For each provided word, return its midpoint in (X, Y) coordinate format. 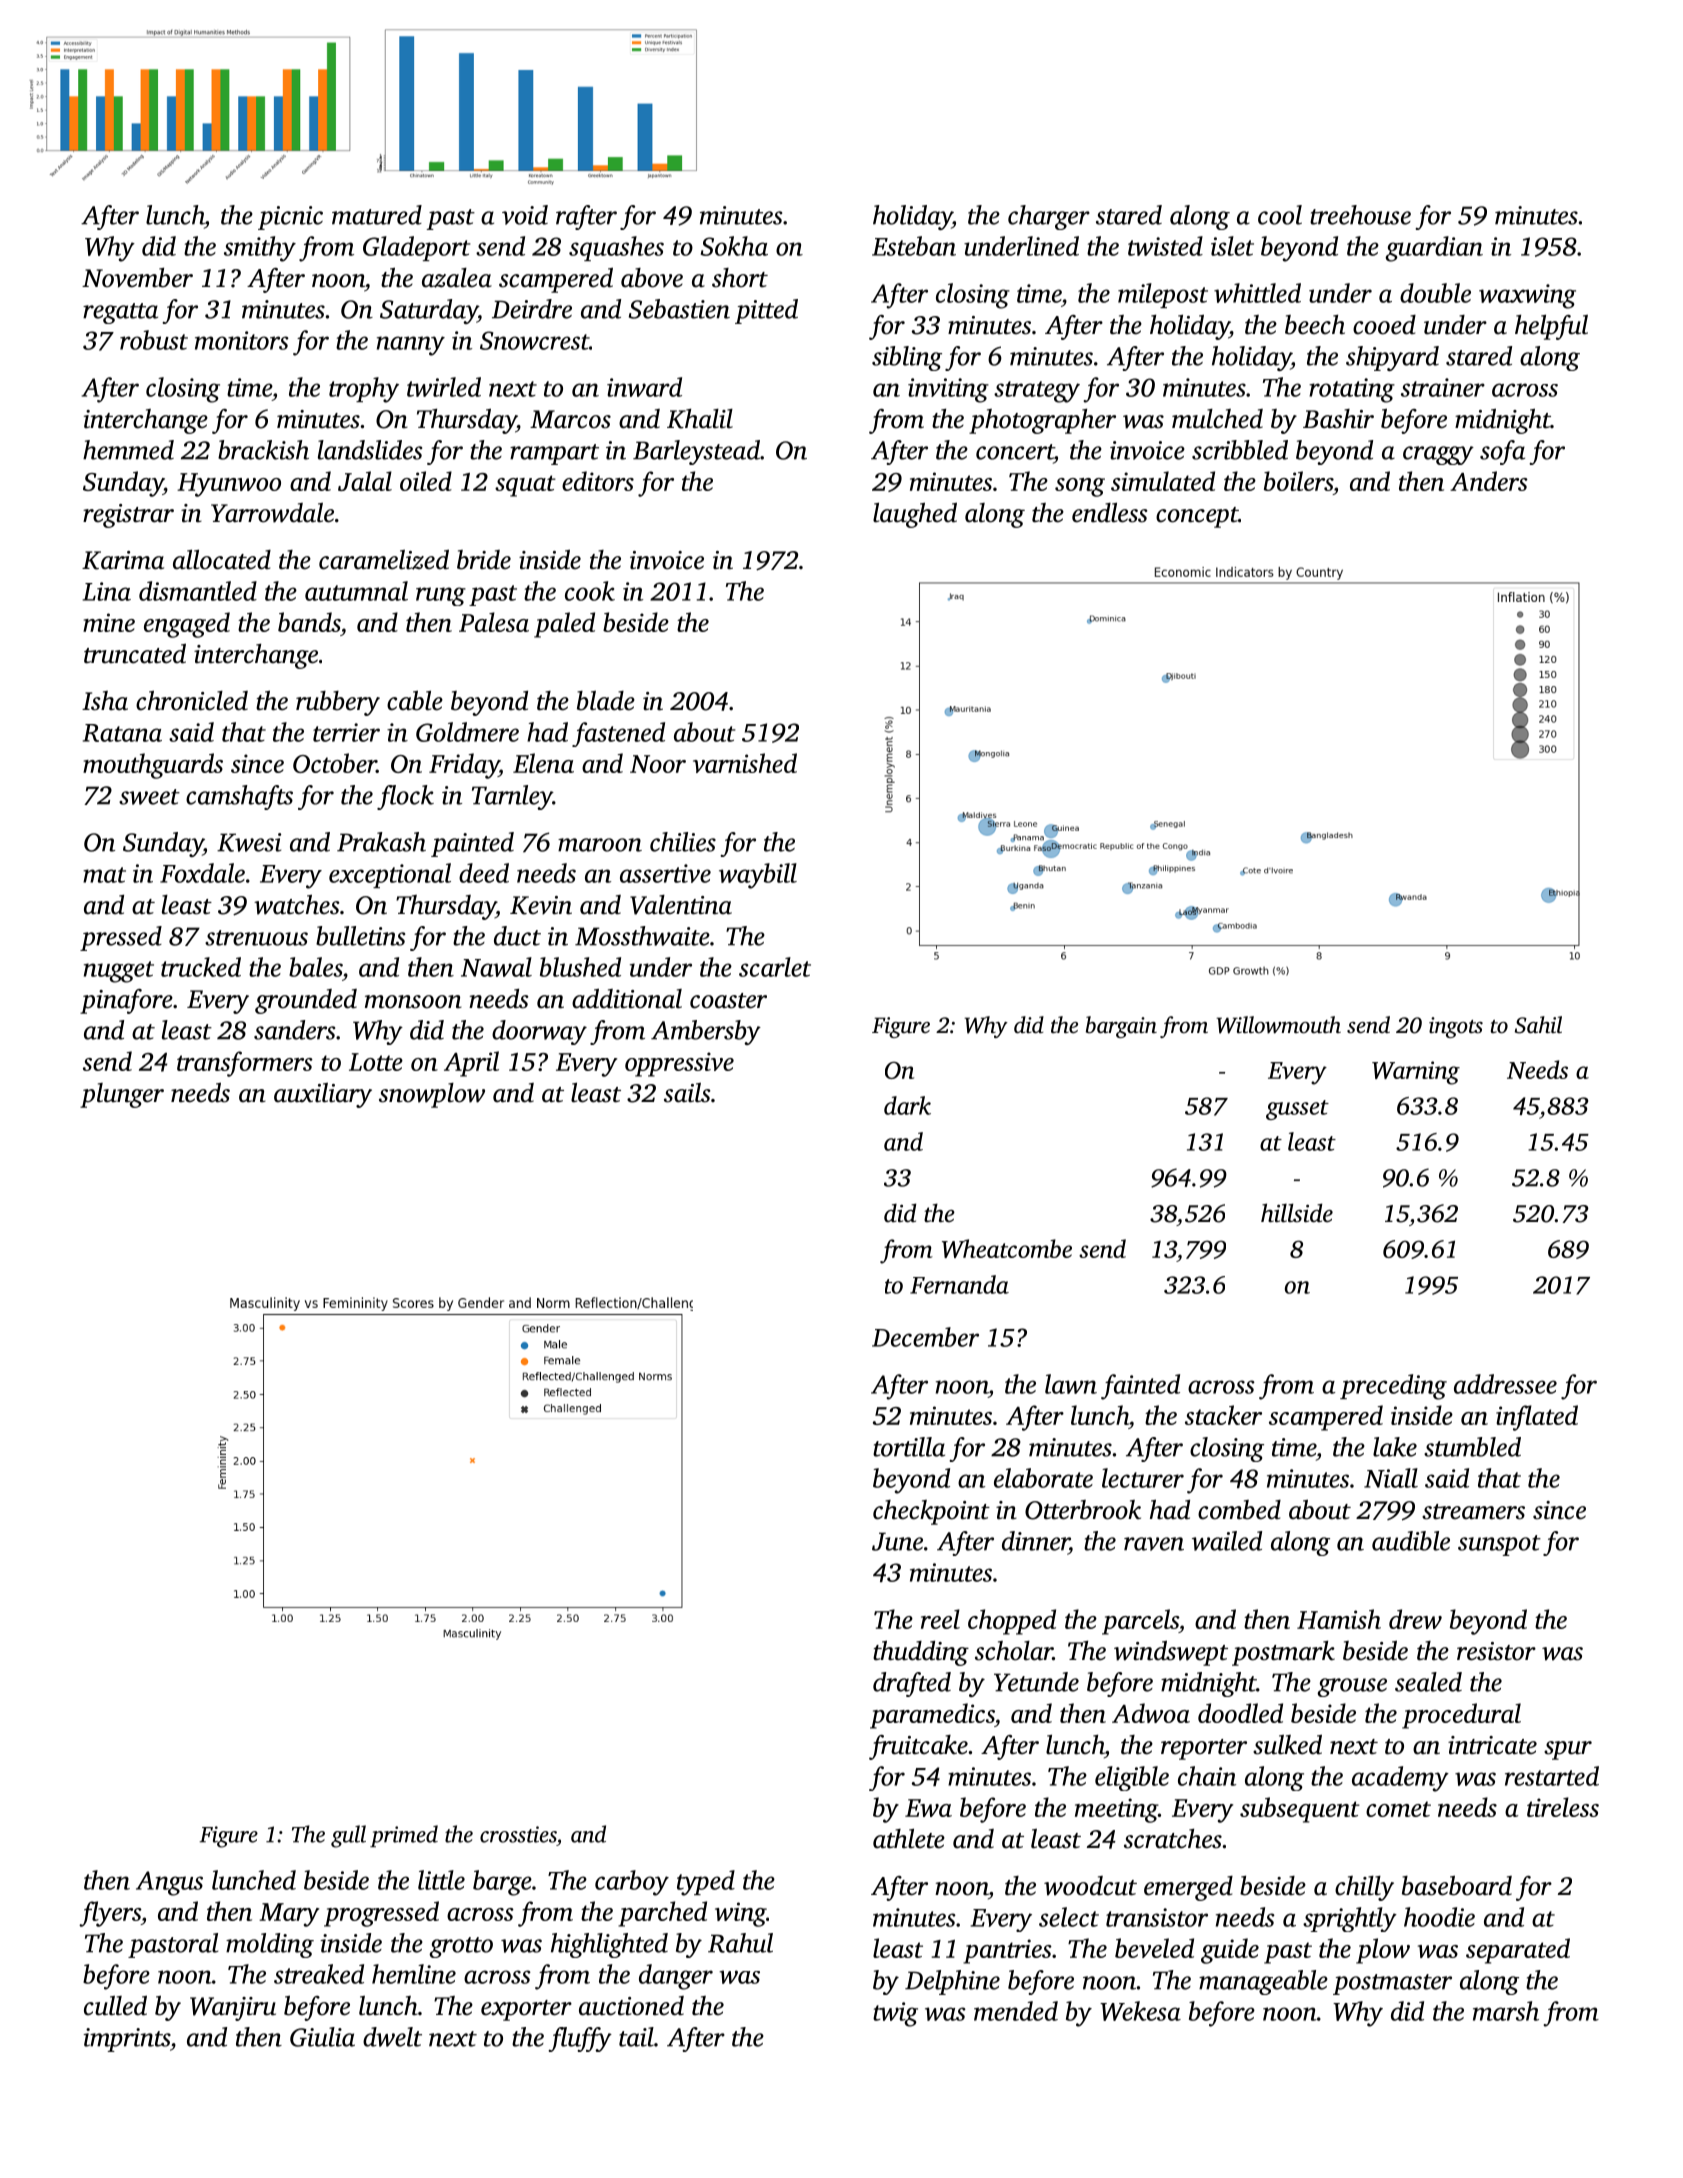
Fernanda (959, 1284)
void (525, 215)
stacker (1223, 1415)
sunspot (1499, 1545)
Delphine (952, 1982)
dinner (1035, 1541)
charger (1049, 217)
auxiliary (323, 1095)
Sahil (1538, 1025)
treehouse (1360, 215)
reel (940, 1619)
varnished (745, 763)
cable (415, 701)
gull (348, 1836)
